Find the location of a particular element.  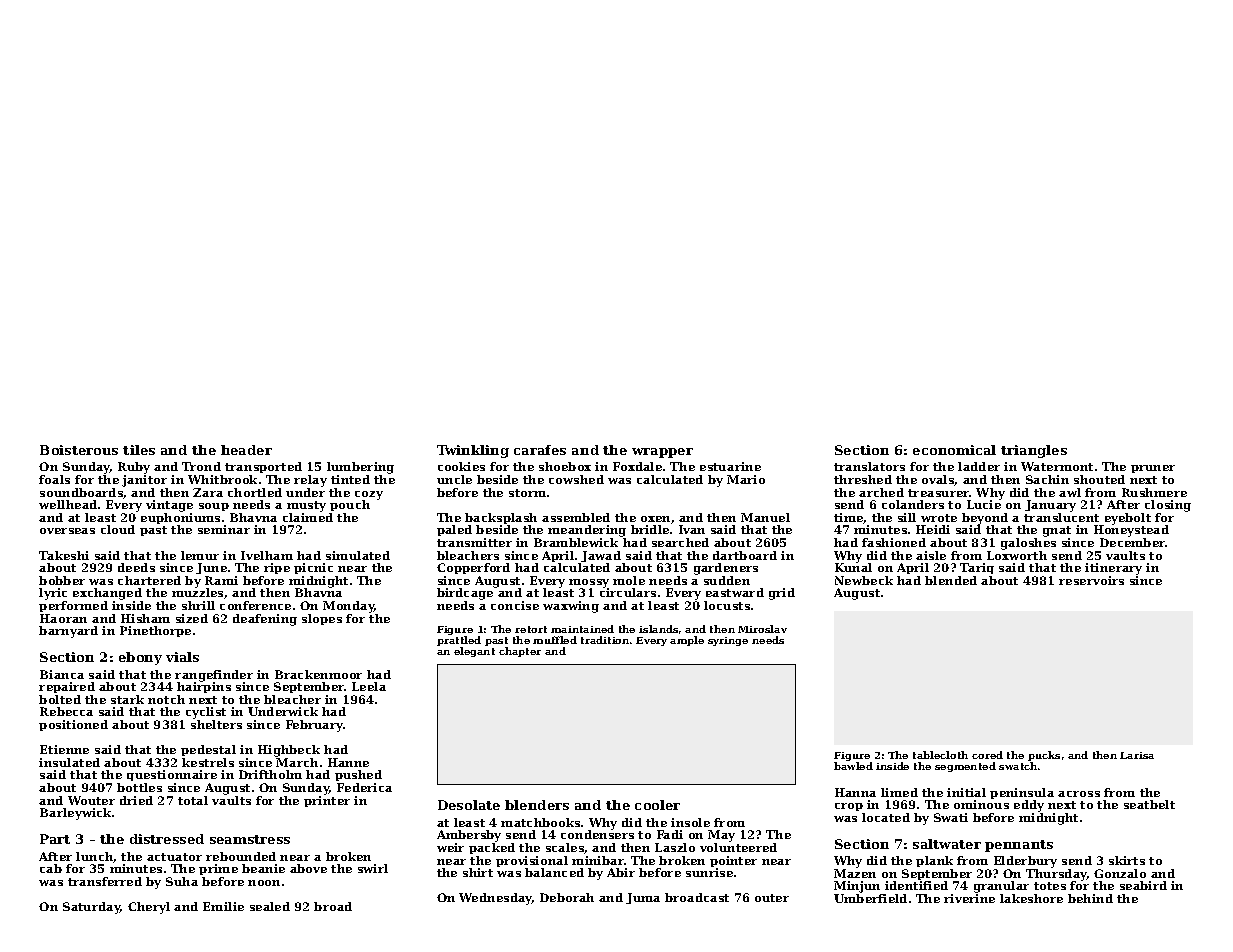

sealed is located at coordinates (270, 906).
